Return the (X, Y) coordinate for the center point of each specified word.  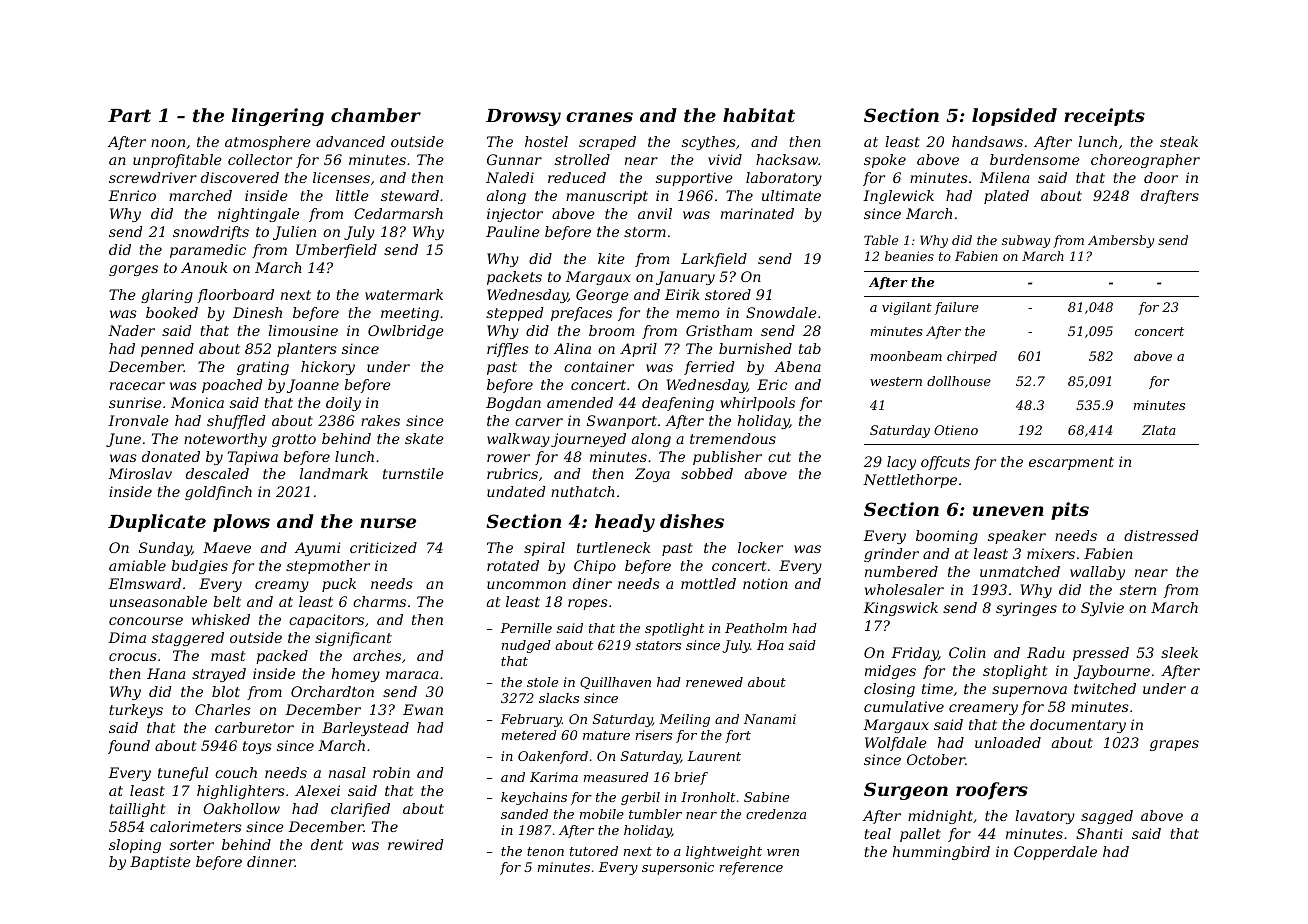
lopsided (1014, 117)
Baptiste (160, 863)
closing (889, 690)
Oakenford (553, 757)
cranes (599, 117)
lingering (278, 117)
